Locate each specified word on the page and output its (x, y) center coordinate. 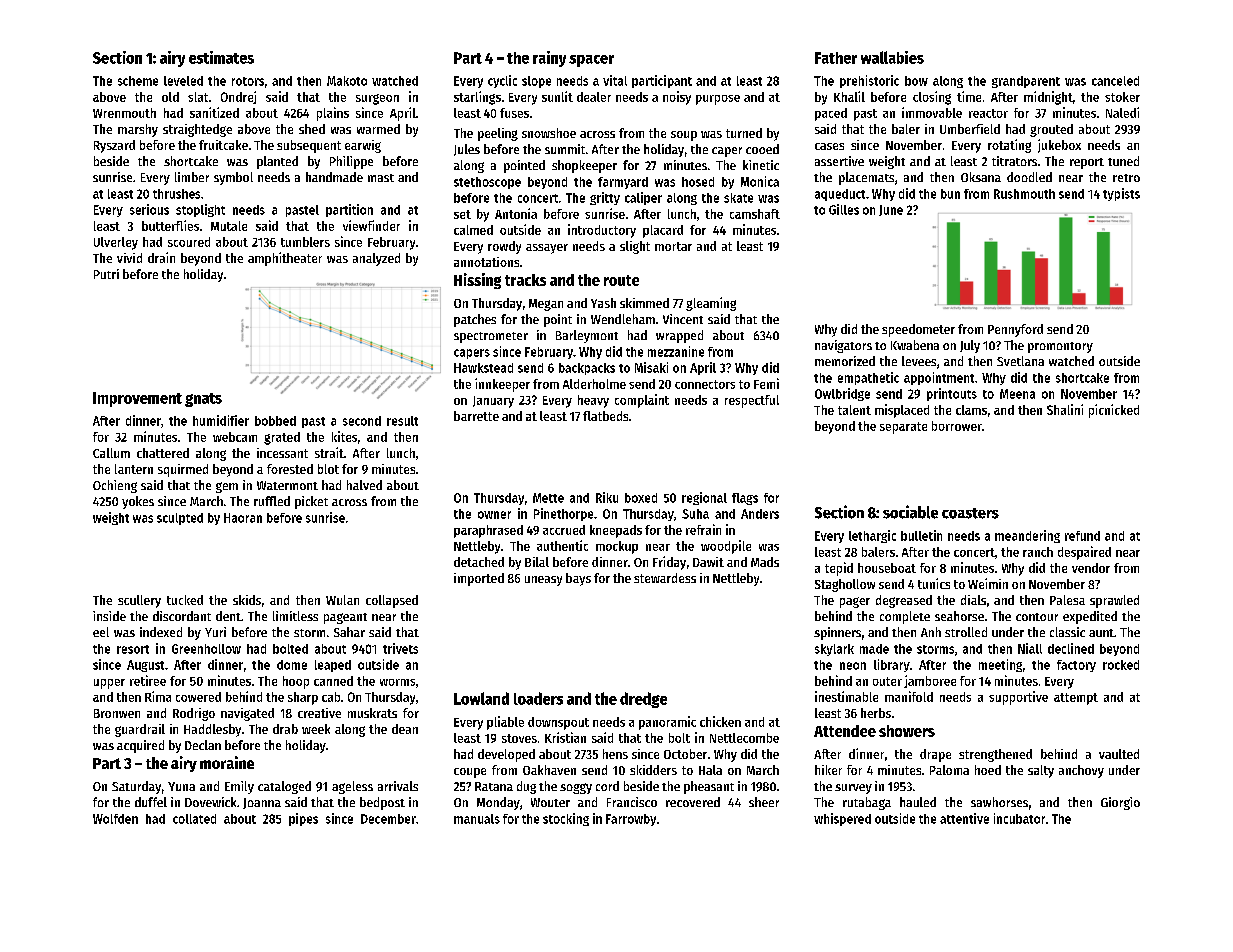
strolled (966, 632)
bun (950, 194)
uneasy (543, 581)
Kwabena (915, 345)
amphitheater (285, 259)
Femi (766, 383)
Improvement (137, 399)
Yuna (181, 786)
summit (565, 149)
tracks (525, 280)
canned (333, 681)
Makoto (347, 81)
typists (1121, 194)
